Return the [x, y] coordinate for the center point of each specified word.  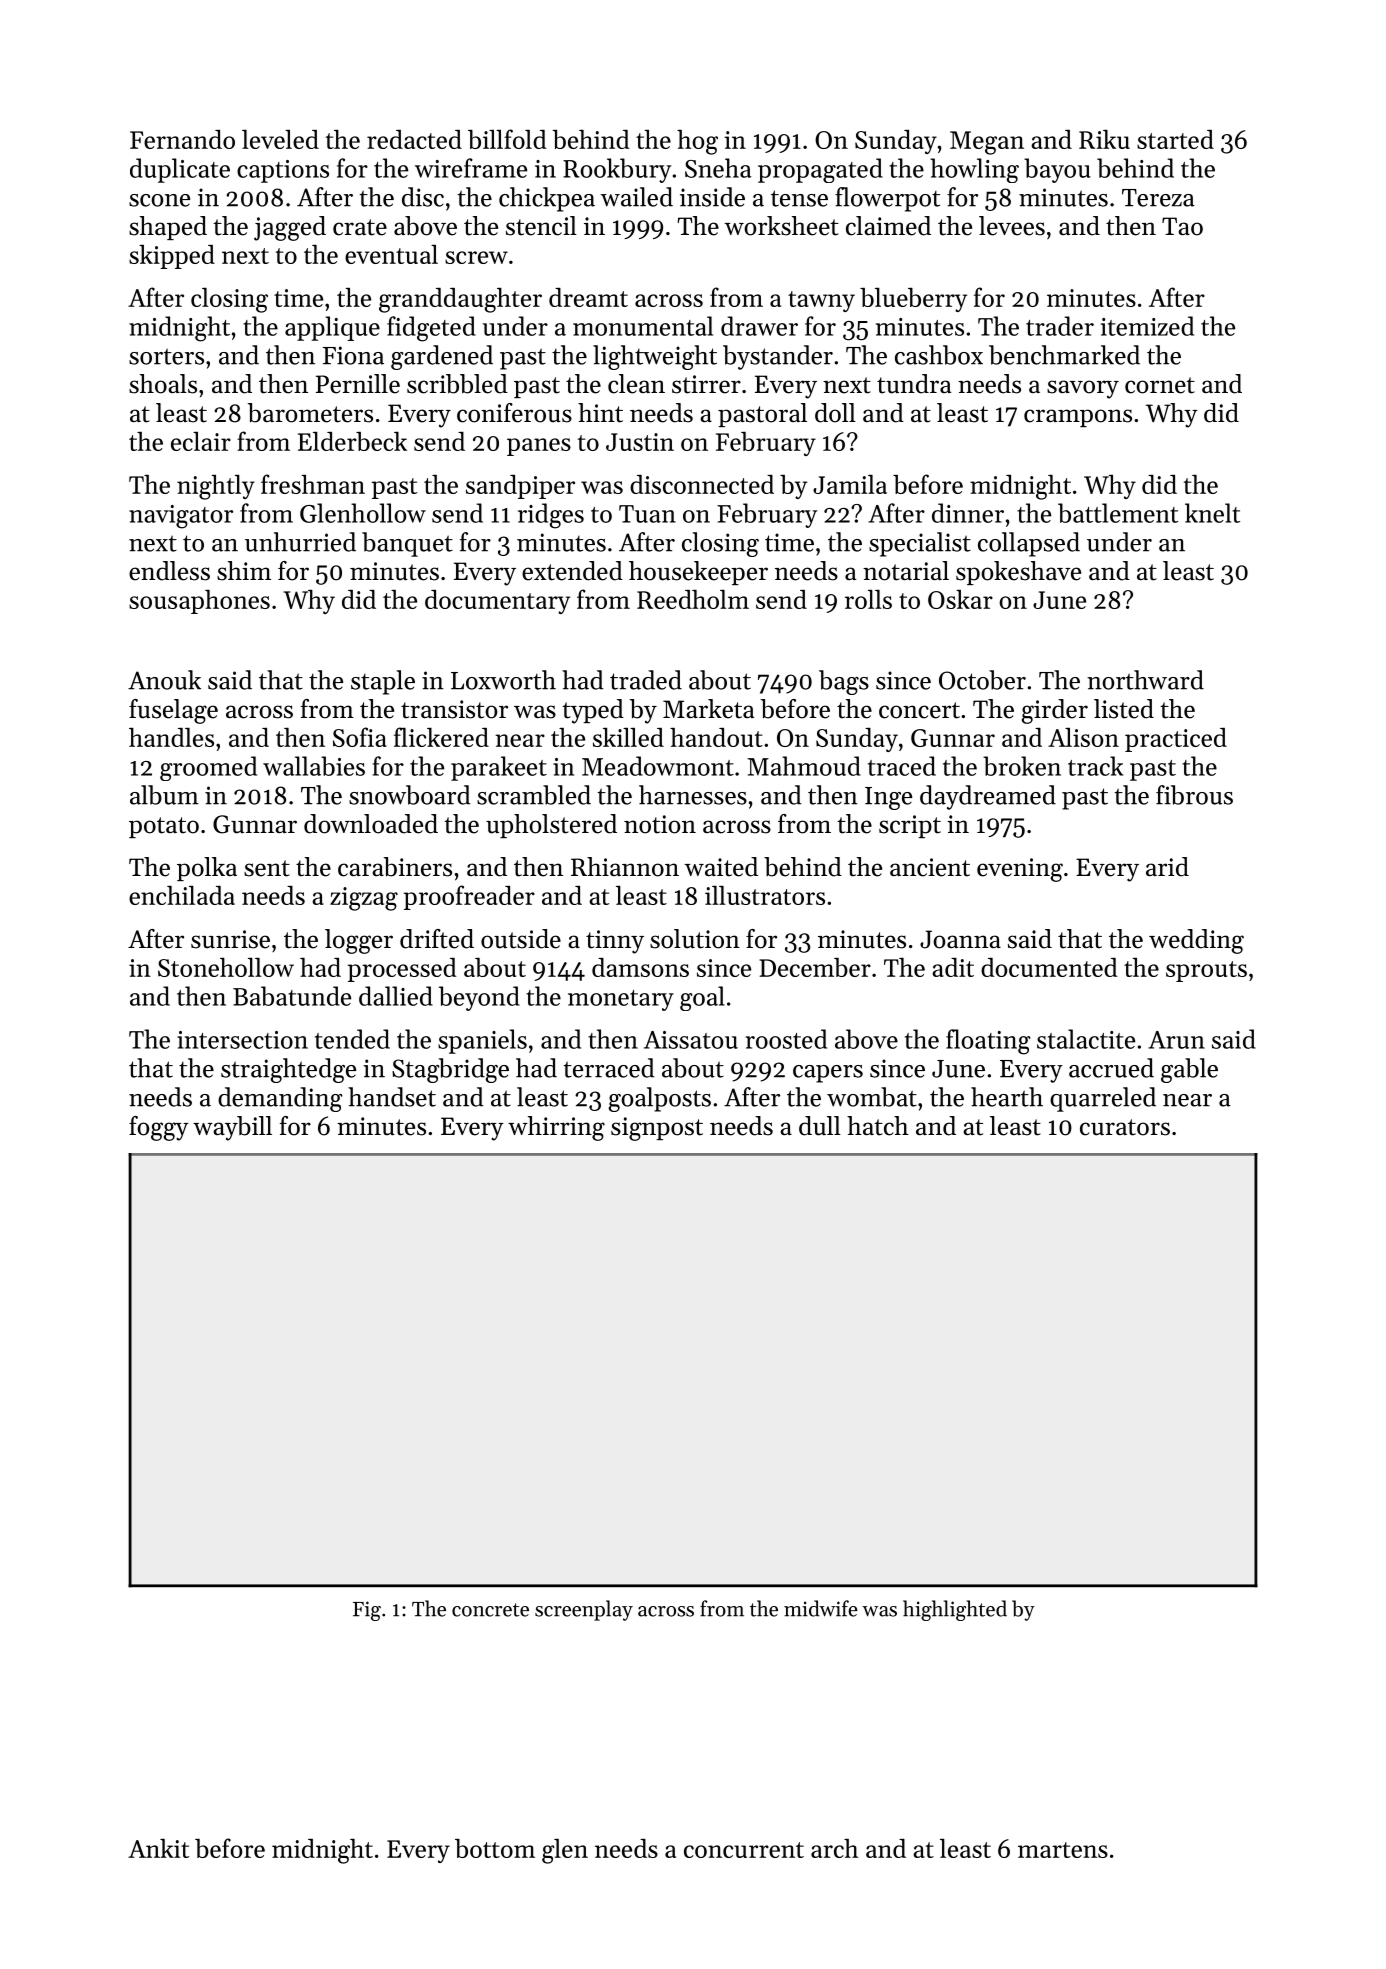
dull [820, 1126]
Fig [367, 1611]
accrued [1111, 1068]
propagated [820, 170]
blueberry [913, 299]
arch [834, 1848]
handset [392, 1097]
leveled [280, 139]
